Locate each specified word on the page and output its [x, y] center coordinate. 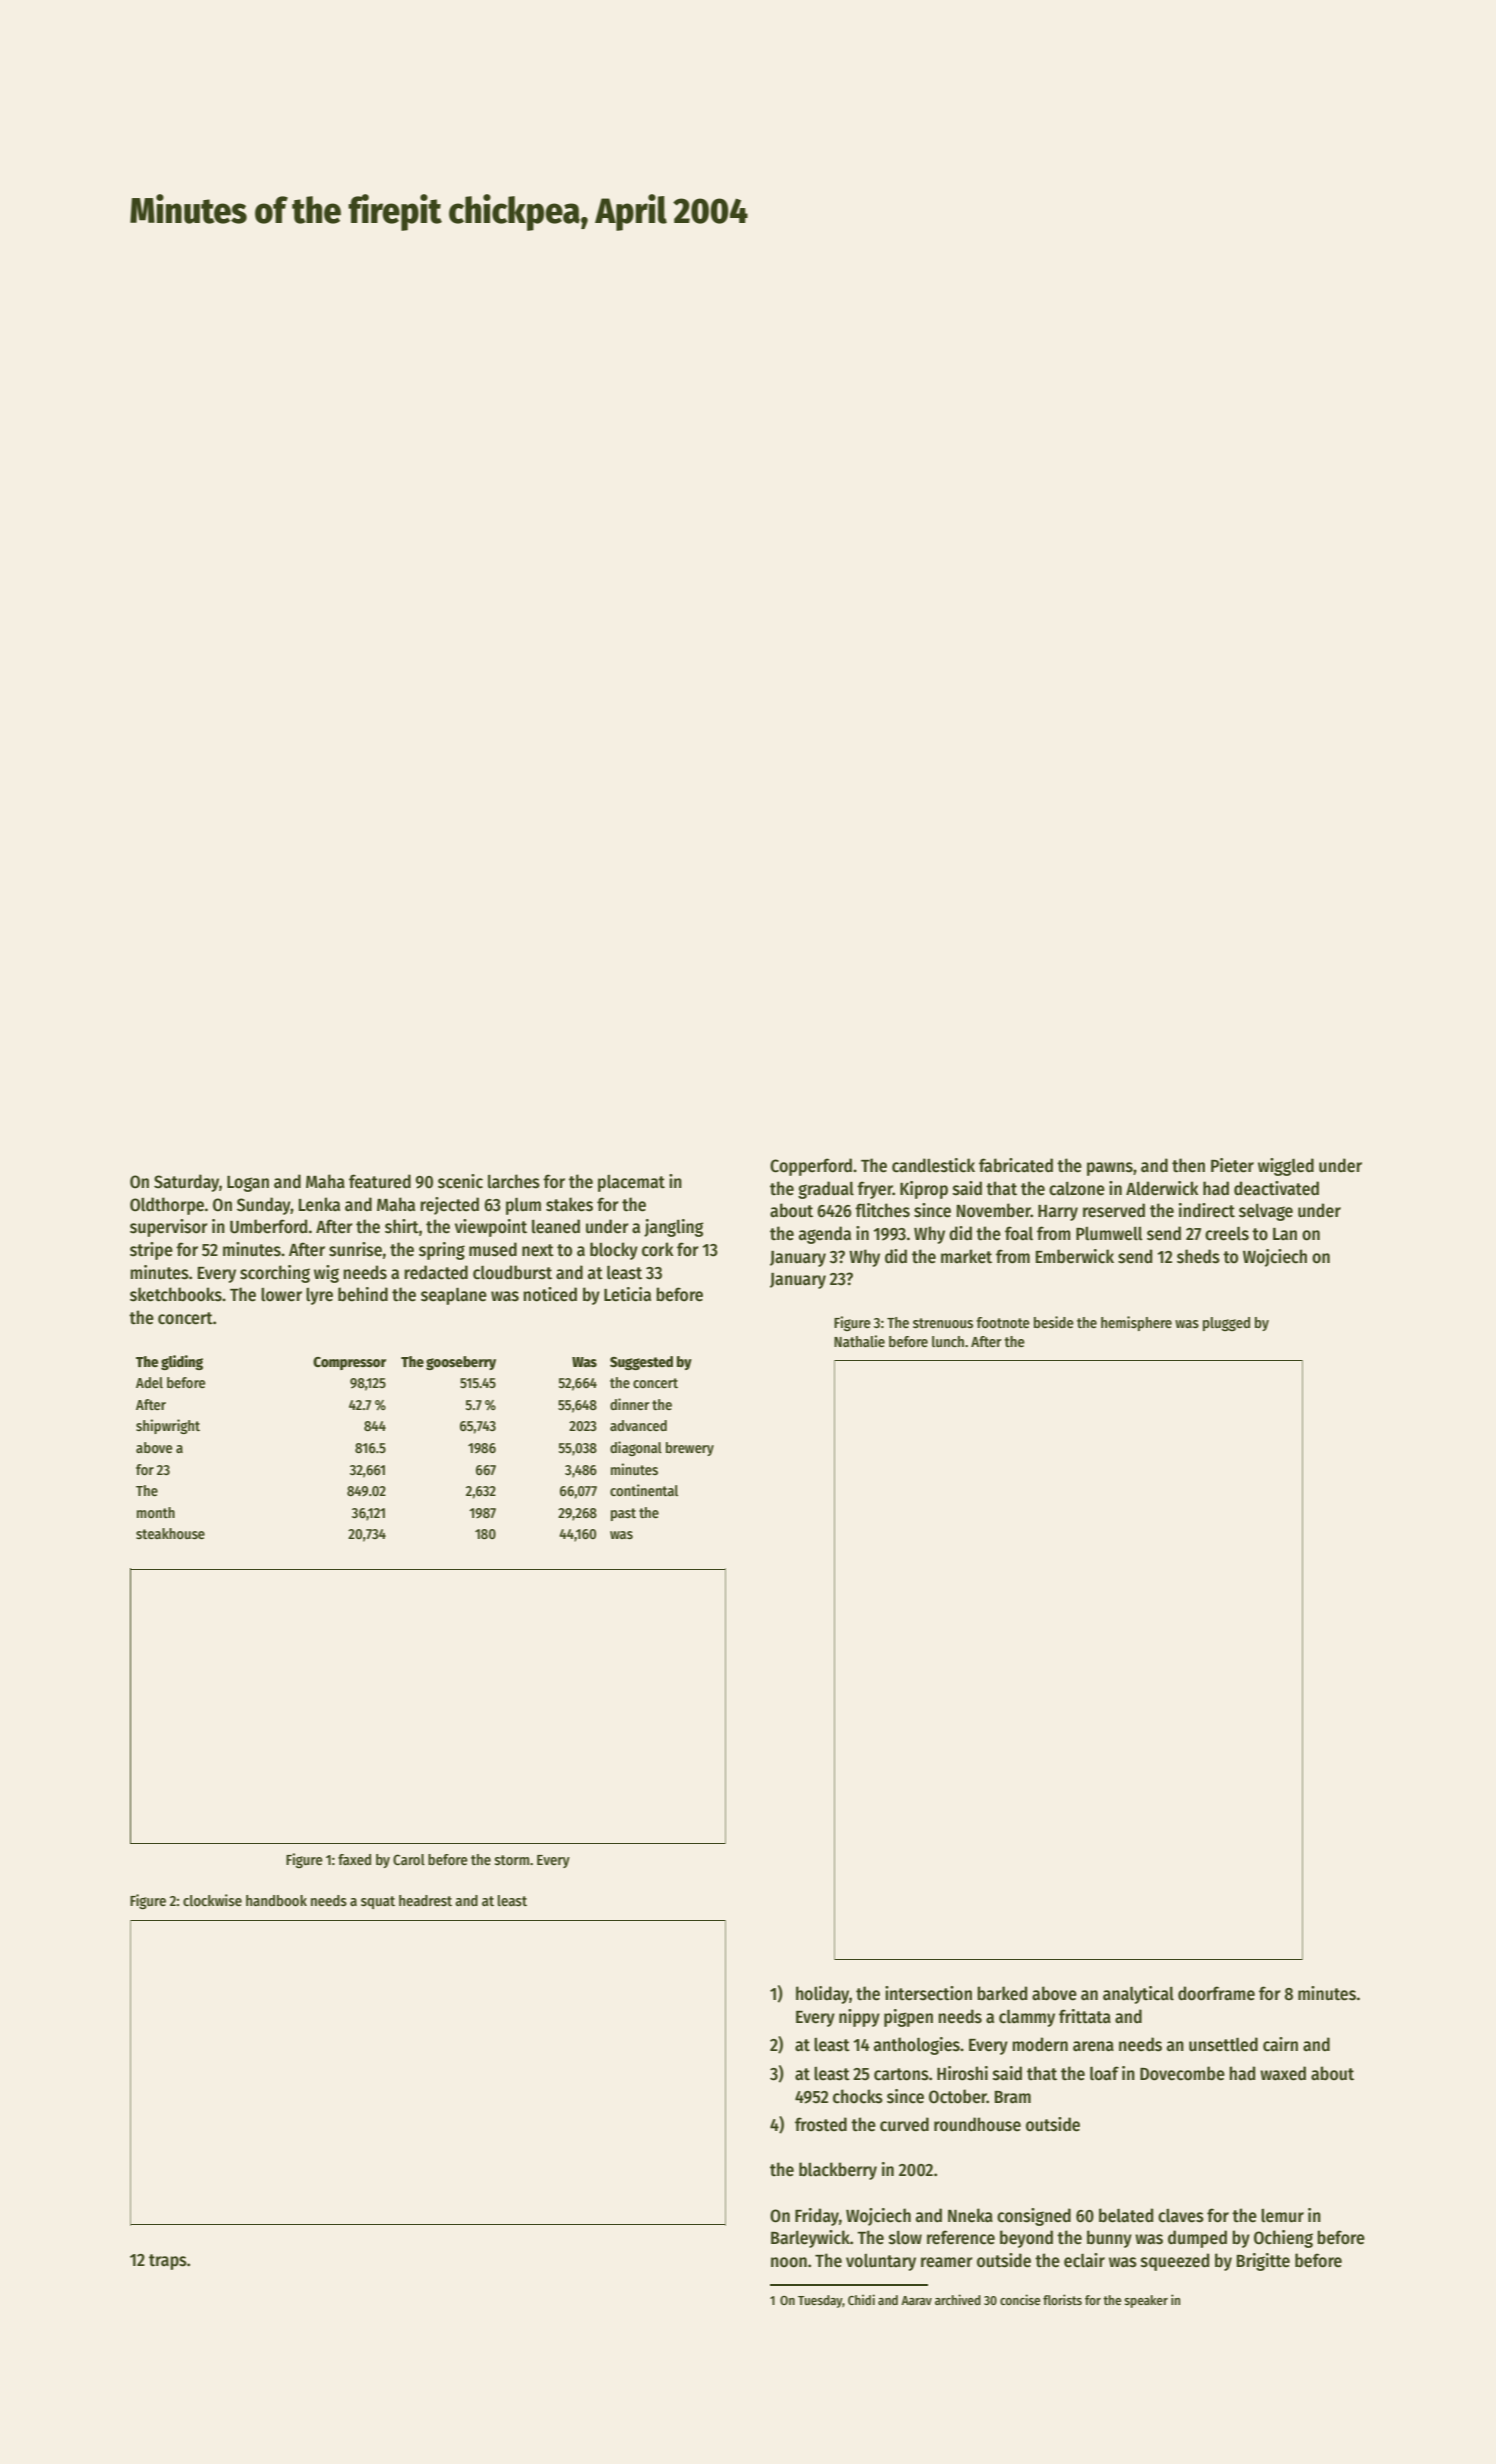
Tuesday [820, 2301]
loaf [1104, 2073]
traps [168, 2262]
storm [512, 1860]
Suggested [641, 1363]
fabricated [1016, 1165]
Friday [817, 2217]
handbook [276, 1900]
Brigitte [1263, 2262]
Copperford [811, 1167]
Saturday [186, 1183]
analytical [1138, 1995]
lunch [948, 1341]
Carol [409, 1859]
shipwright [168, 1426]
